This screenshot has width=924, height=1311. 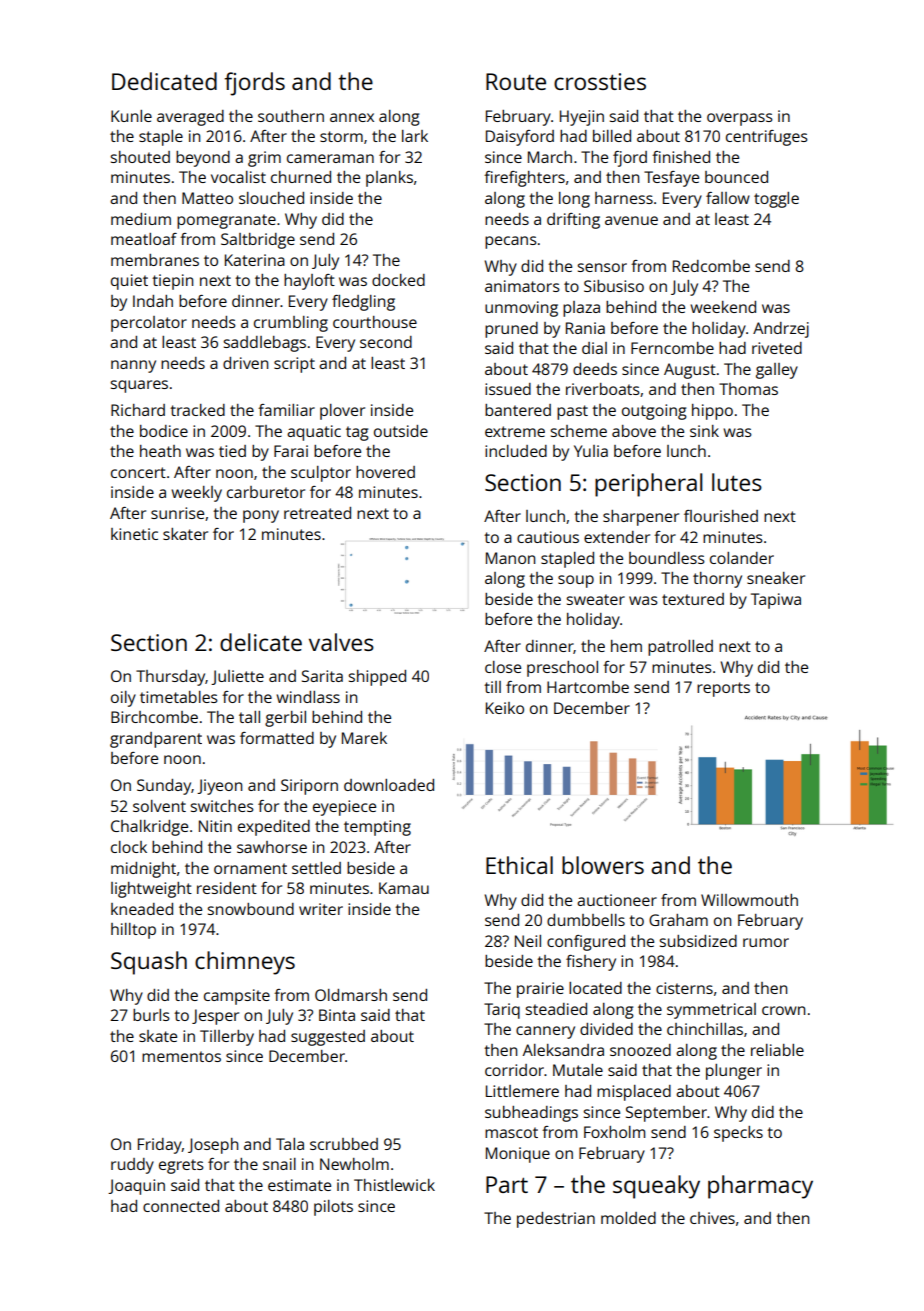 I want to click on reliable, so click(x=777, y=1050).
